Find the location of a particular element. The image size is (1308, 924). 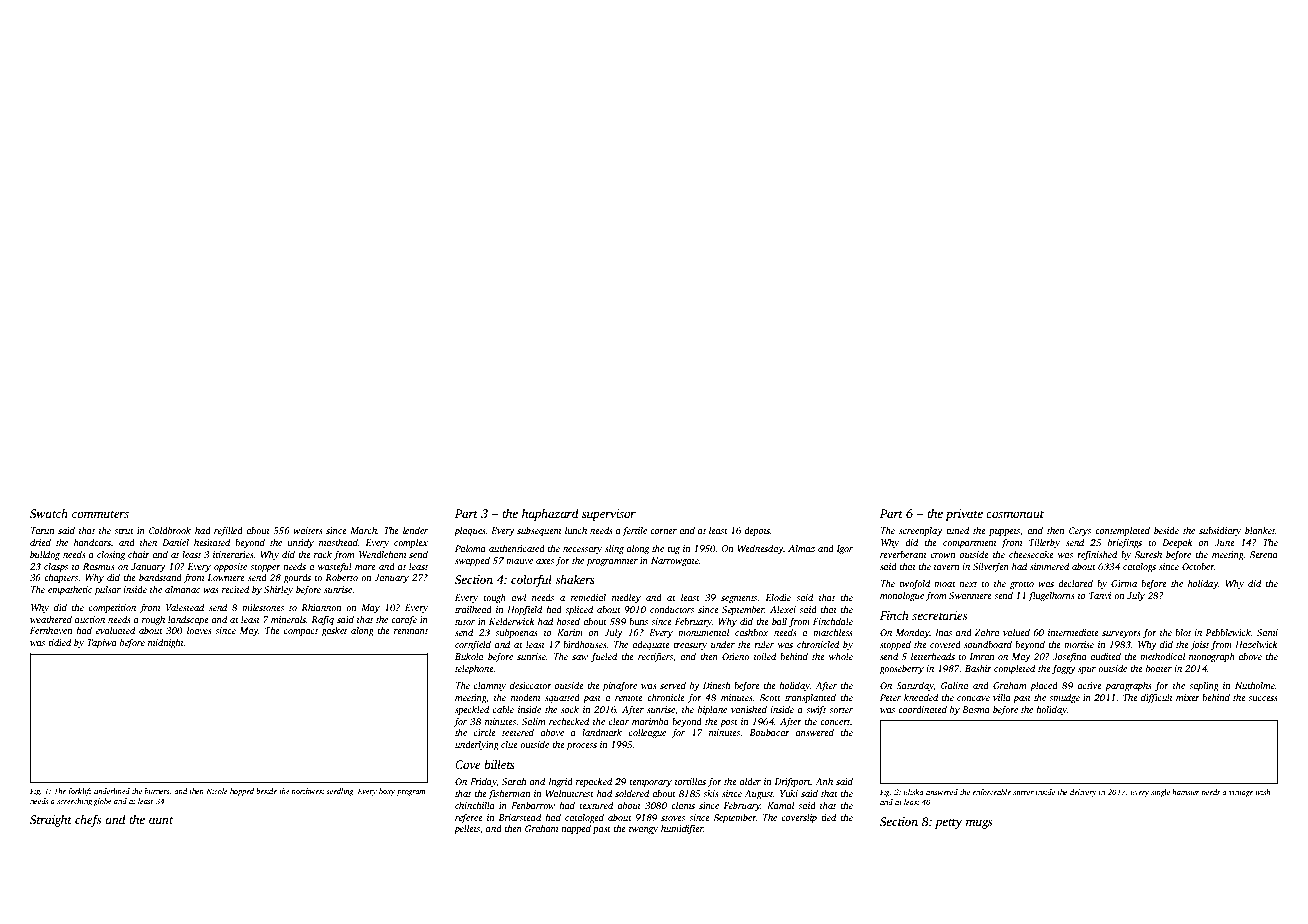

private is located at coordinates (964, 515).
